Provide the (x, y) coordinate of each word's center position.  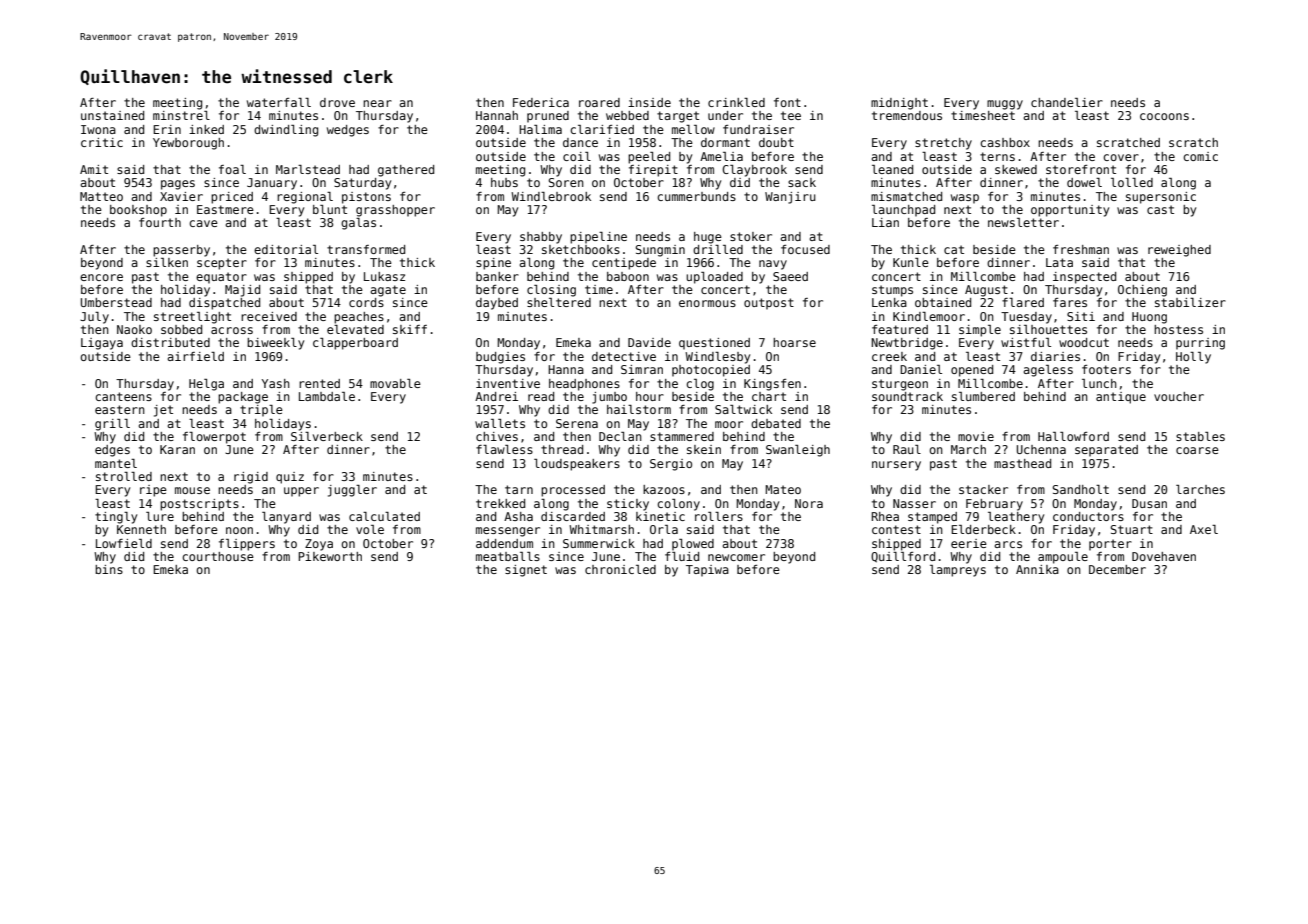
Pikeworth (330, 556)
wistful (1026, 342)
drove (337, 102)
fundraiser (758, 129)
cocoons (1164, 116)
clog (700, 385)
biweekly (275, 344)
